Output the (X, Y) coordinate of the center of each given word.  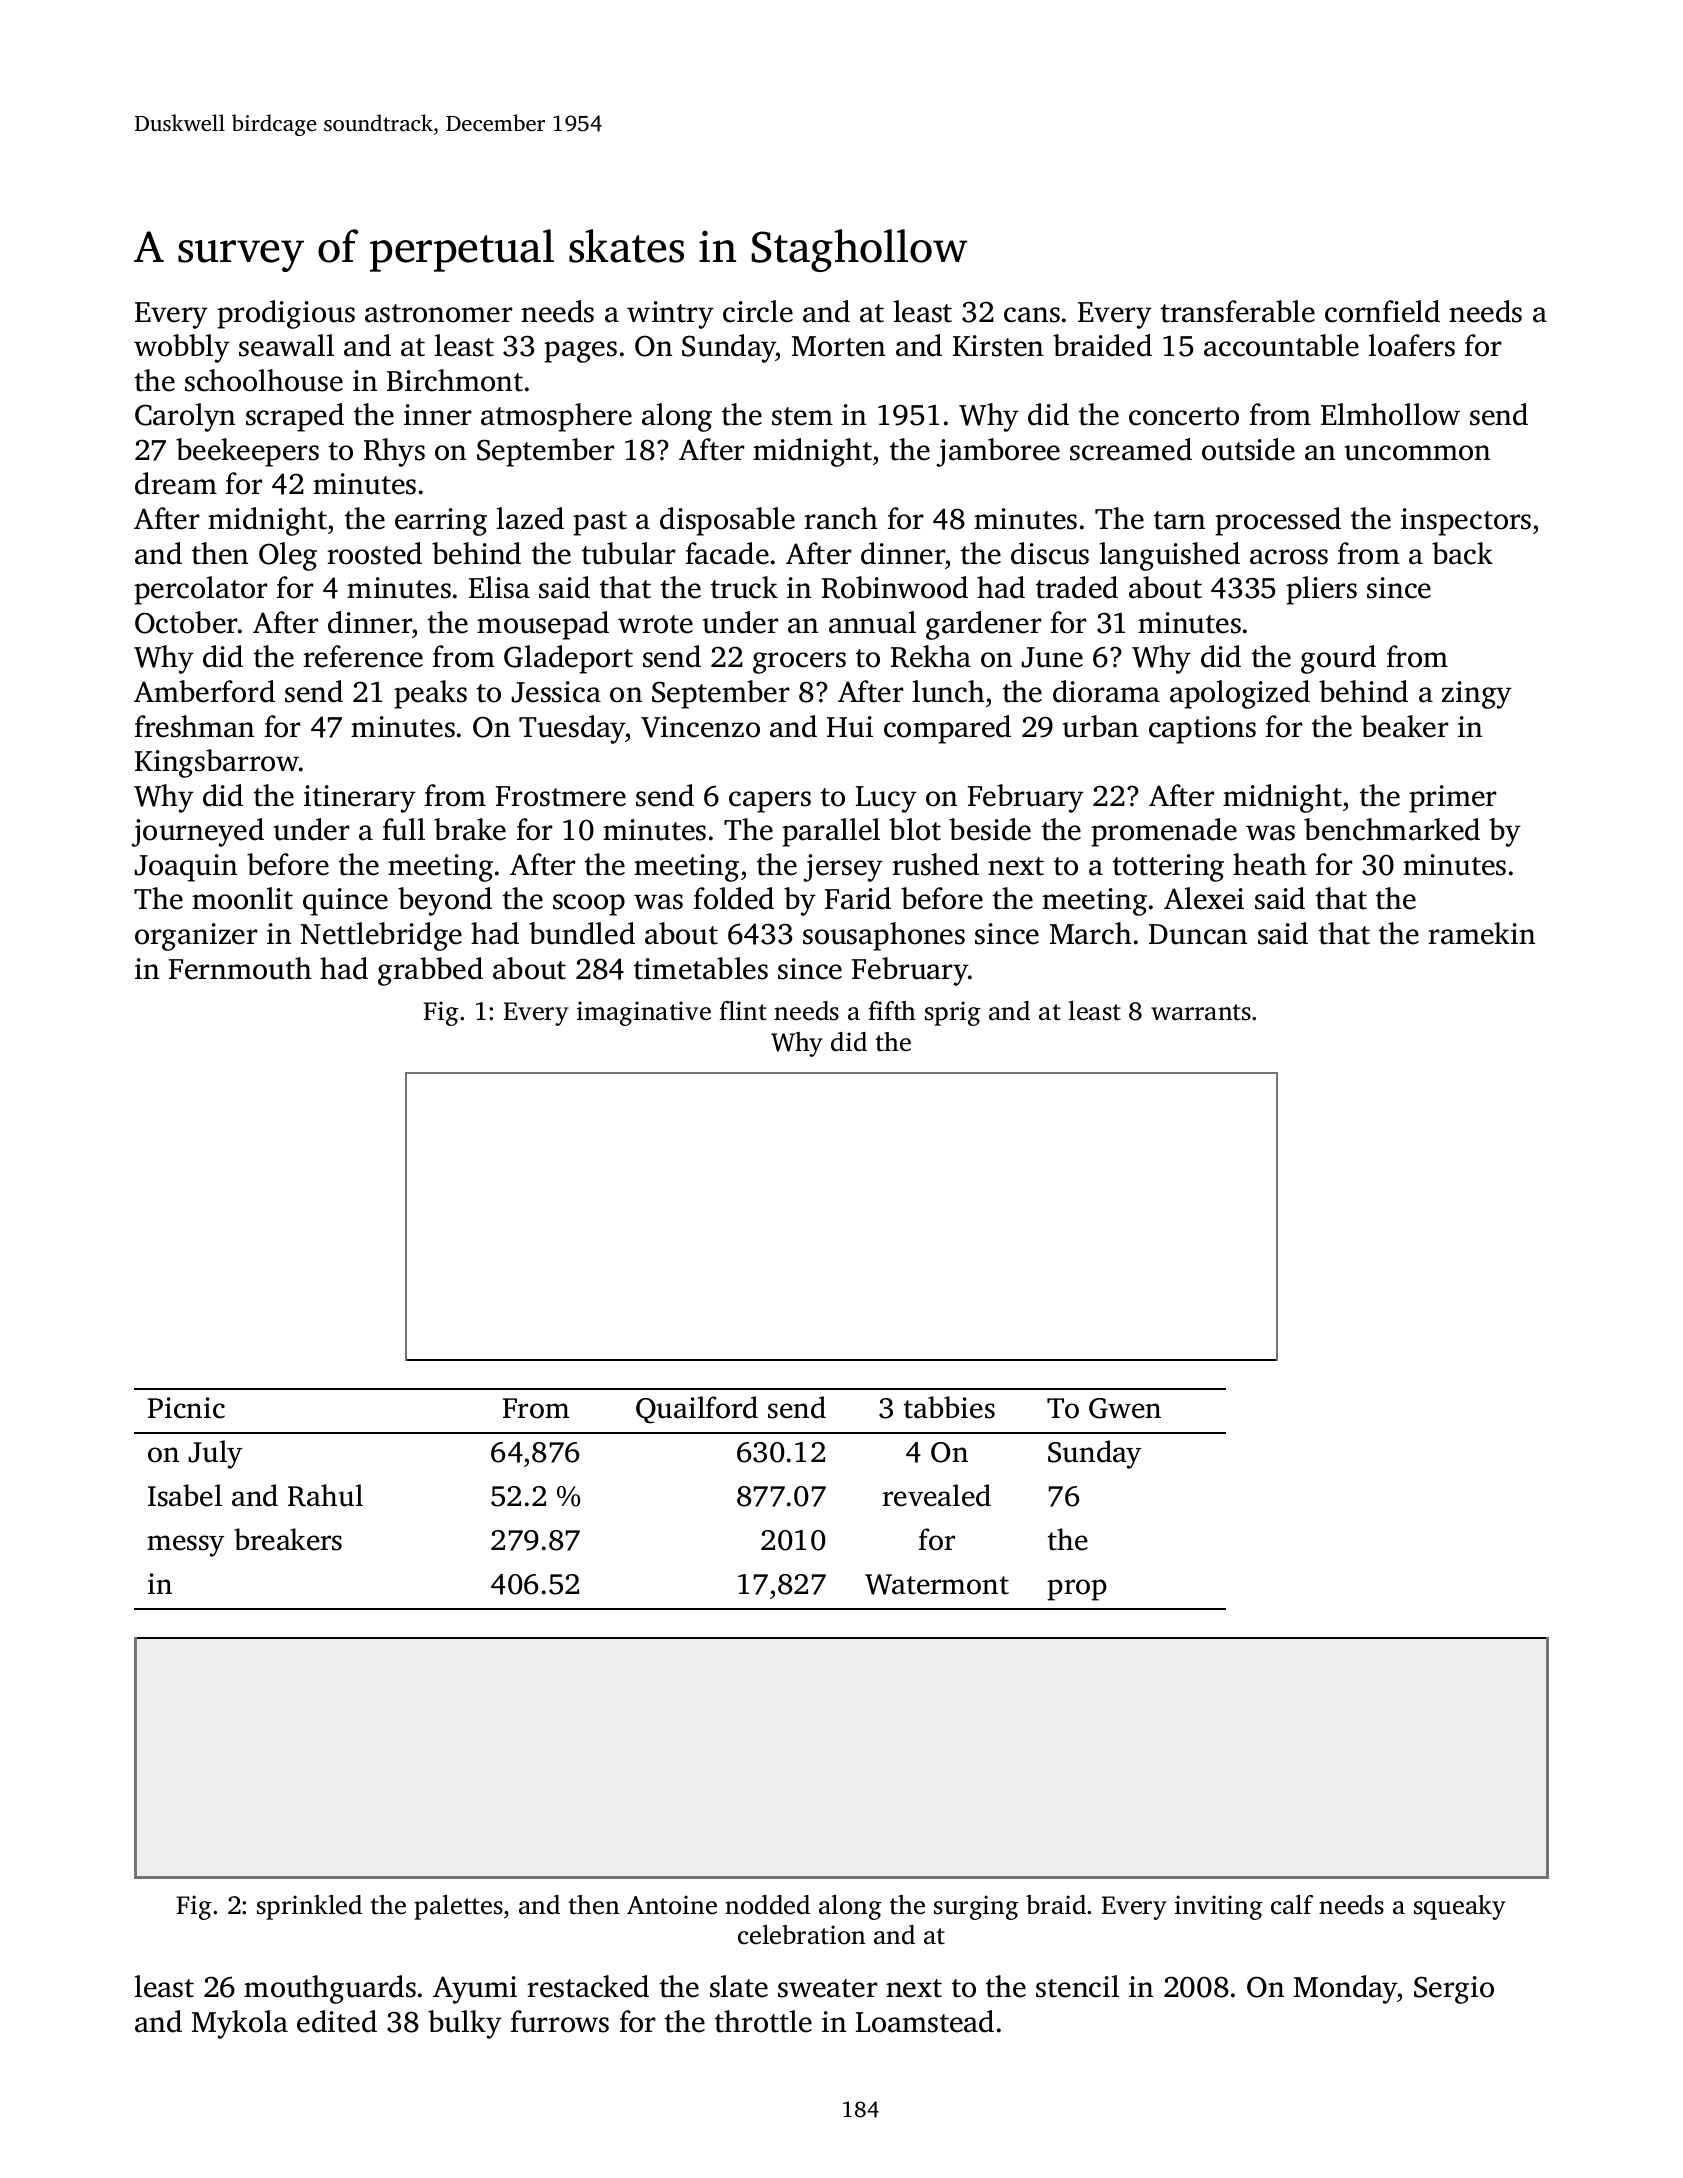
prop (1077, 1590)
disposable (727, 521)
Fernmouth (240, 968)
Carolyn (185, 417)
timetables (701, 968)
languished (1170, 556)
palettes (458, 1907)
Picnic (186, 1408)
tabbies (949, 1407)
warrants (1201, 1012)
